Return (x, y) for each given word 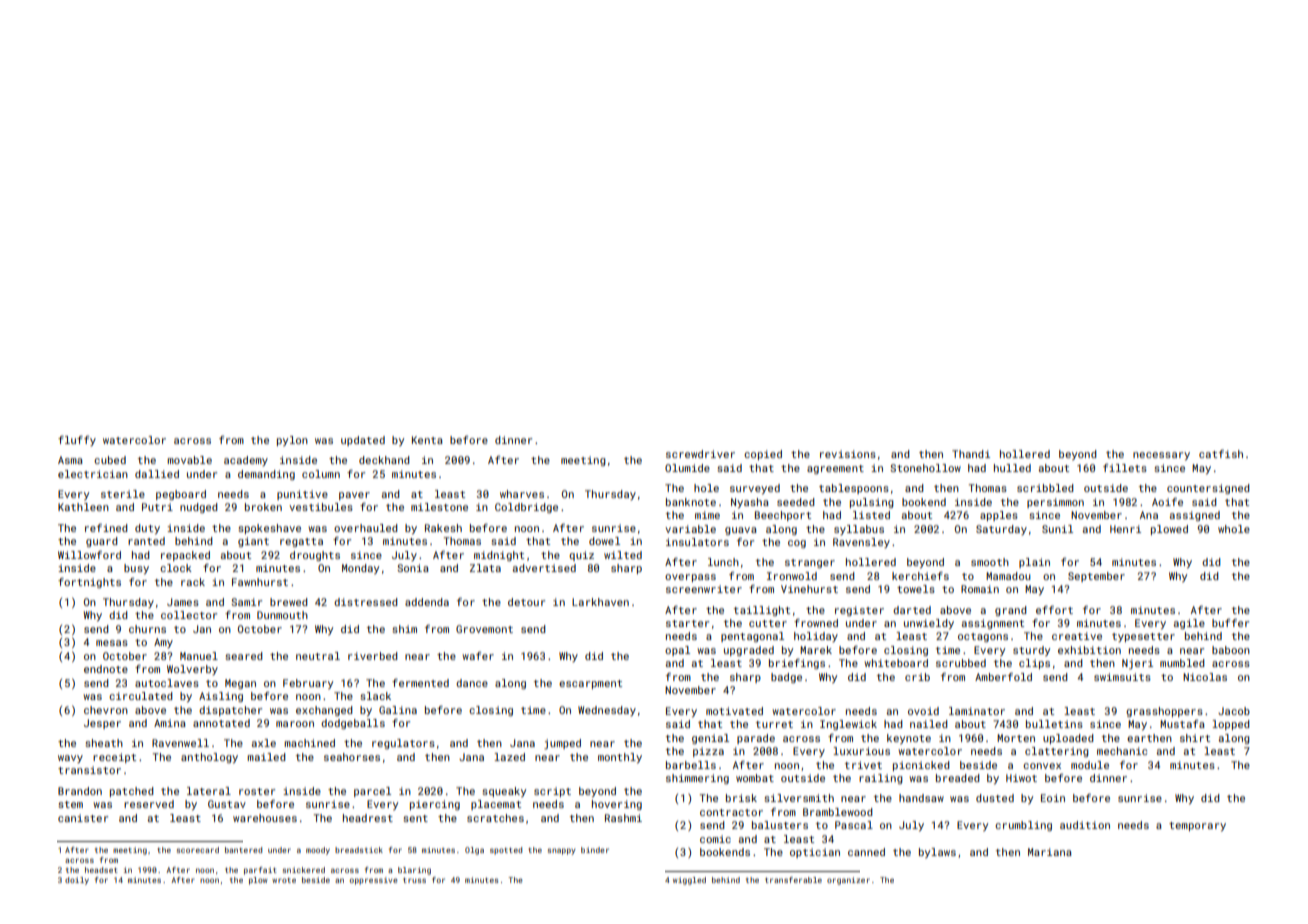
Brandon (80, 791)
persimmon (1055, 503)
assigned (1195, 516)
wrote (284, 880)
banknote (691, 502)
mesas (112, 643)
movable (189, 460)
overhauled (366, 528)
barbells (691, 765)
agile (1189, 624)
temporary (1197, 826)
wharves (522, 494)
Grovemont (484, 629)
